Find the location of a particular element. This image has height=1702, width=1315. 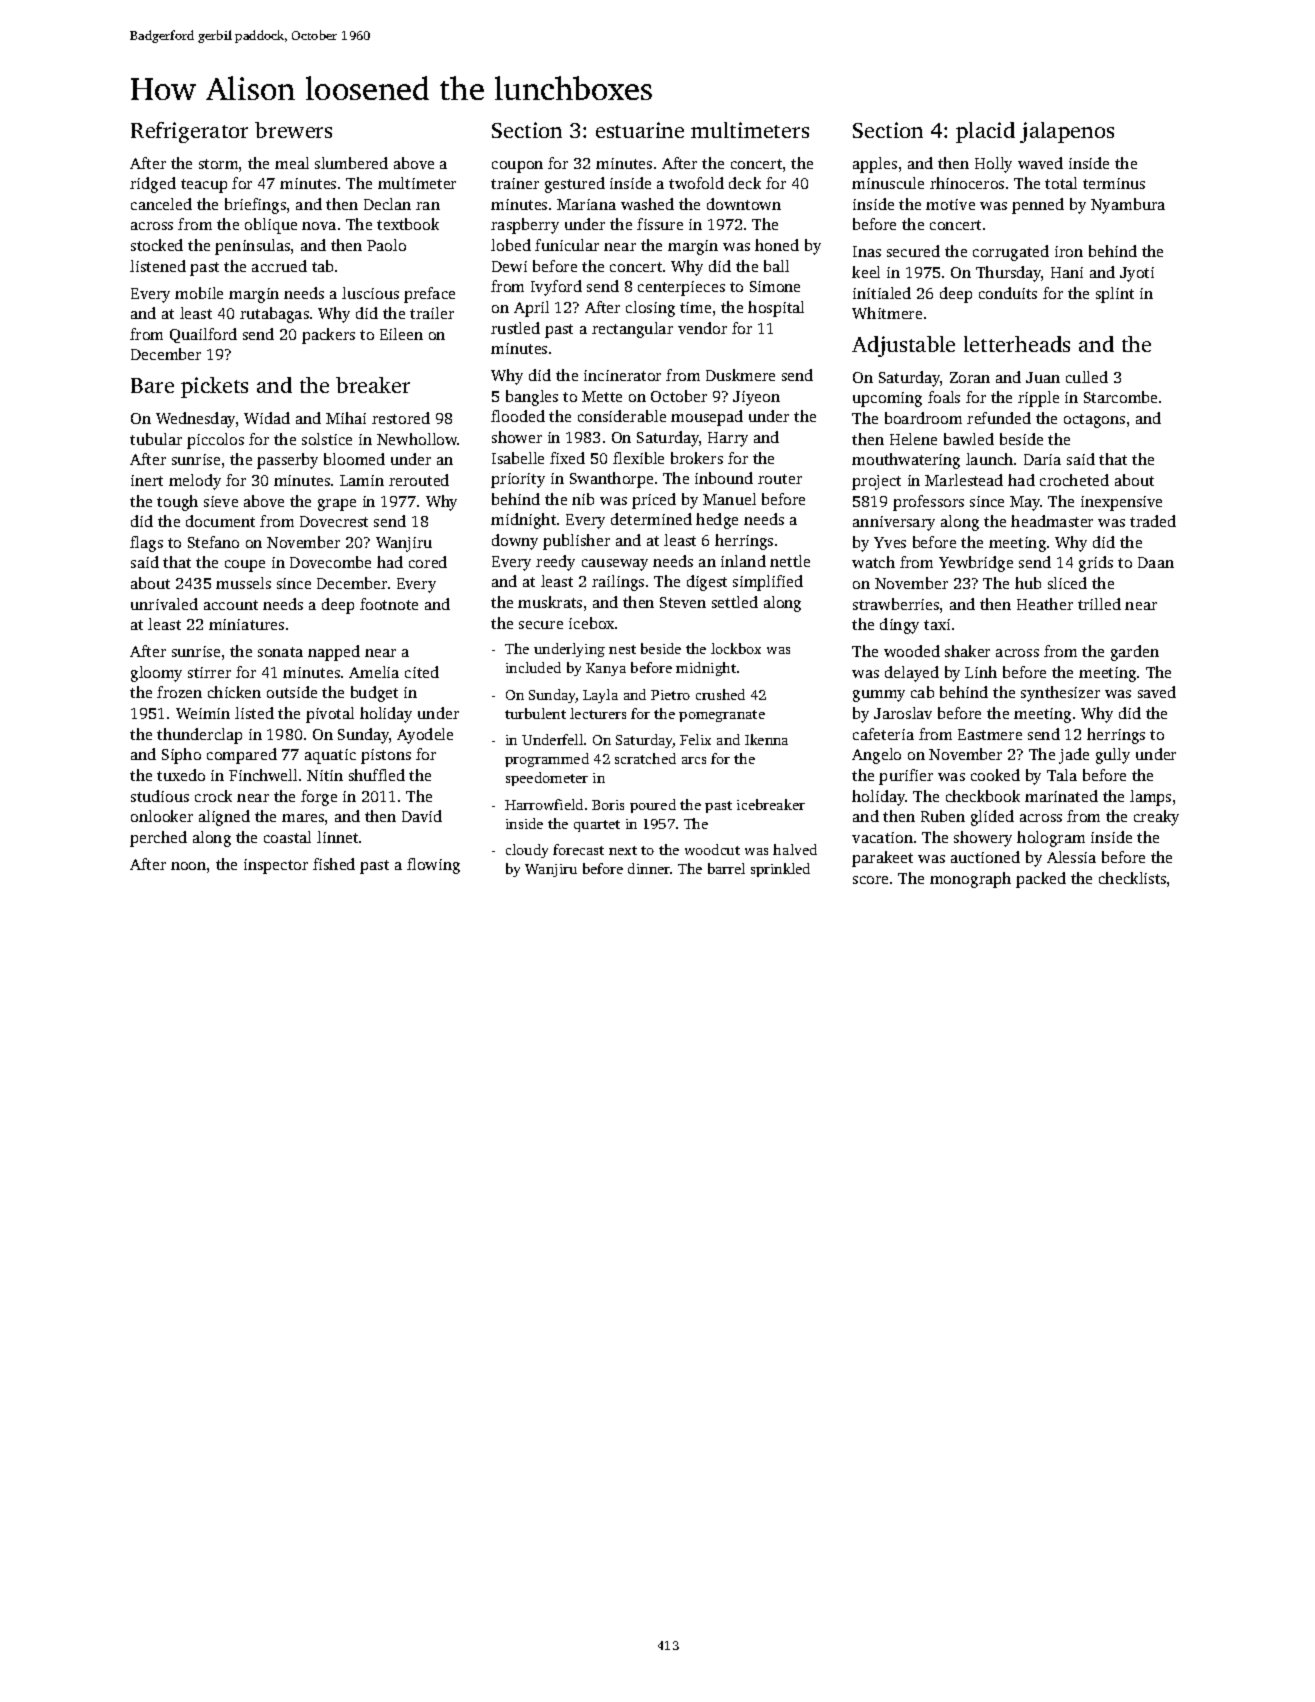

onlooker is located at coordinates (162, 816).
